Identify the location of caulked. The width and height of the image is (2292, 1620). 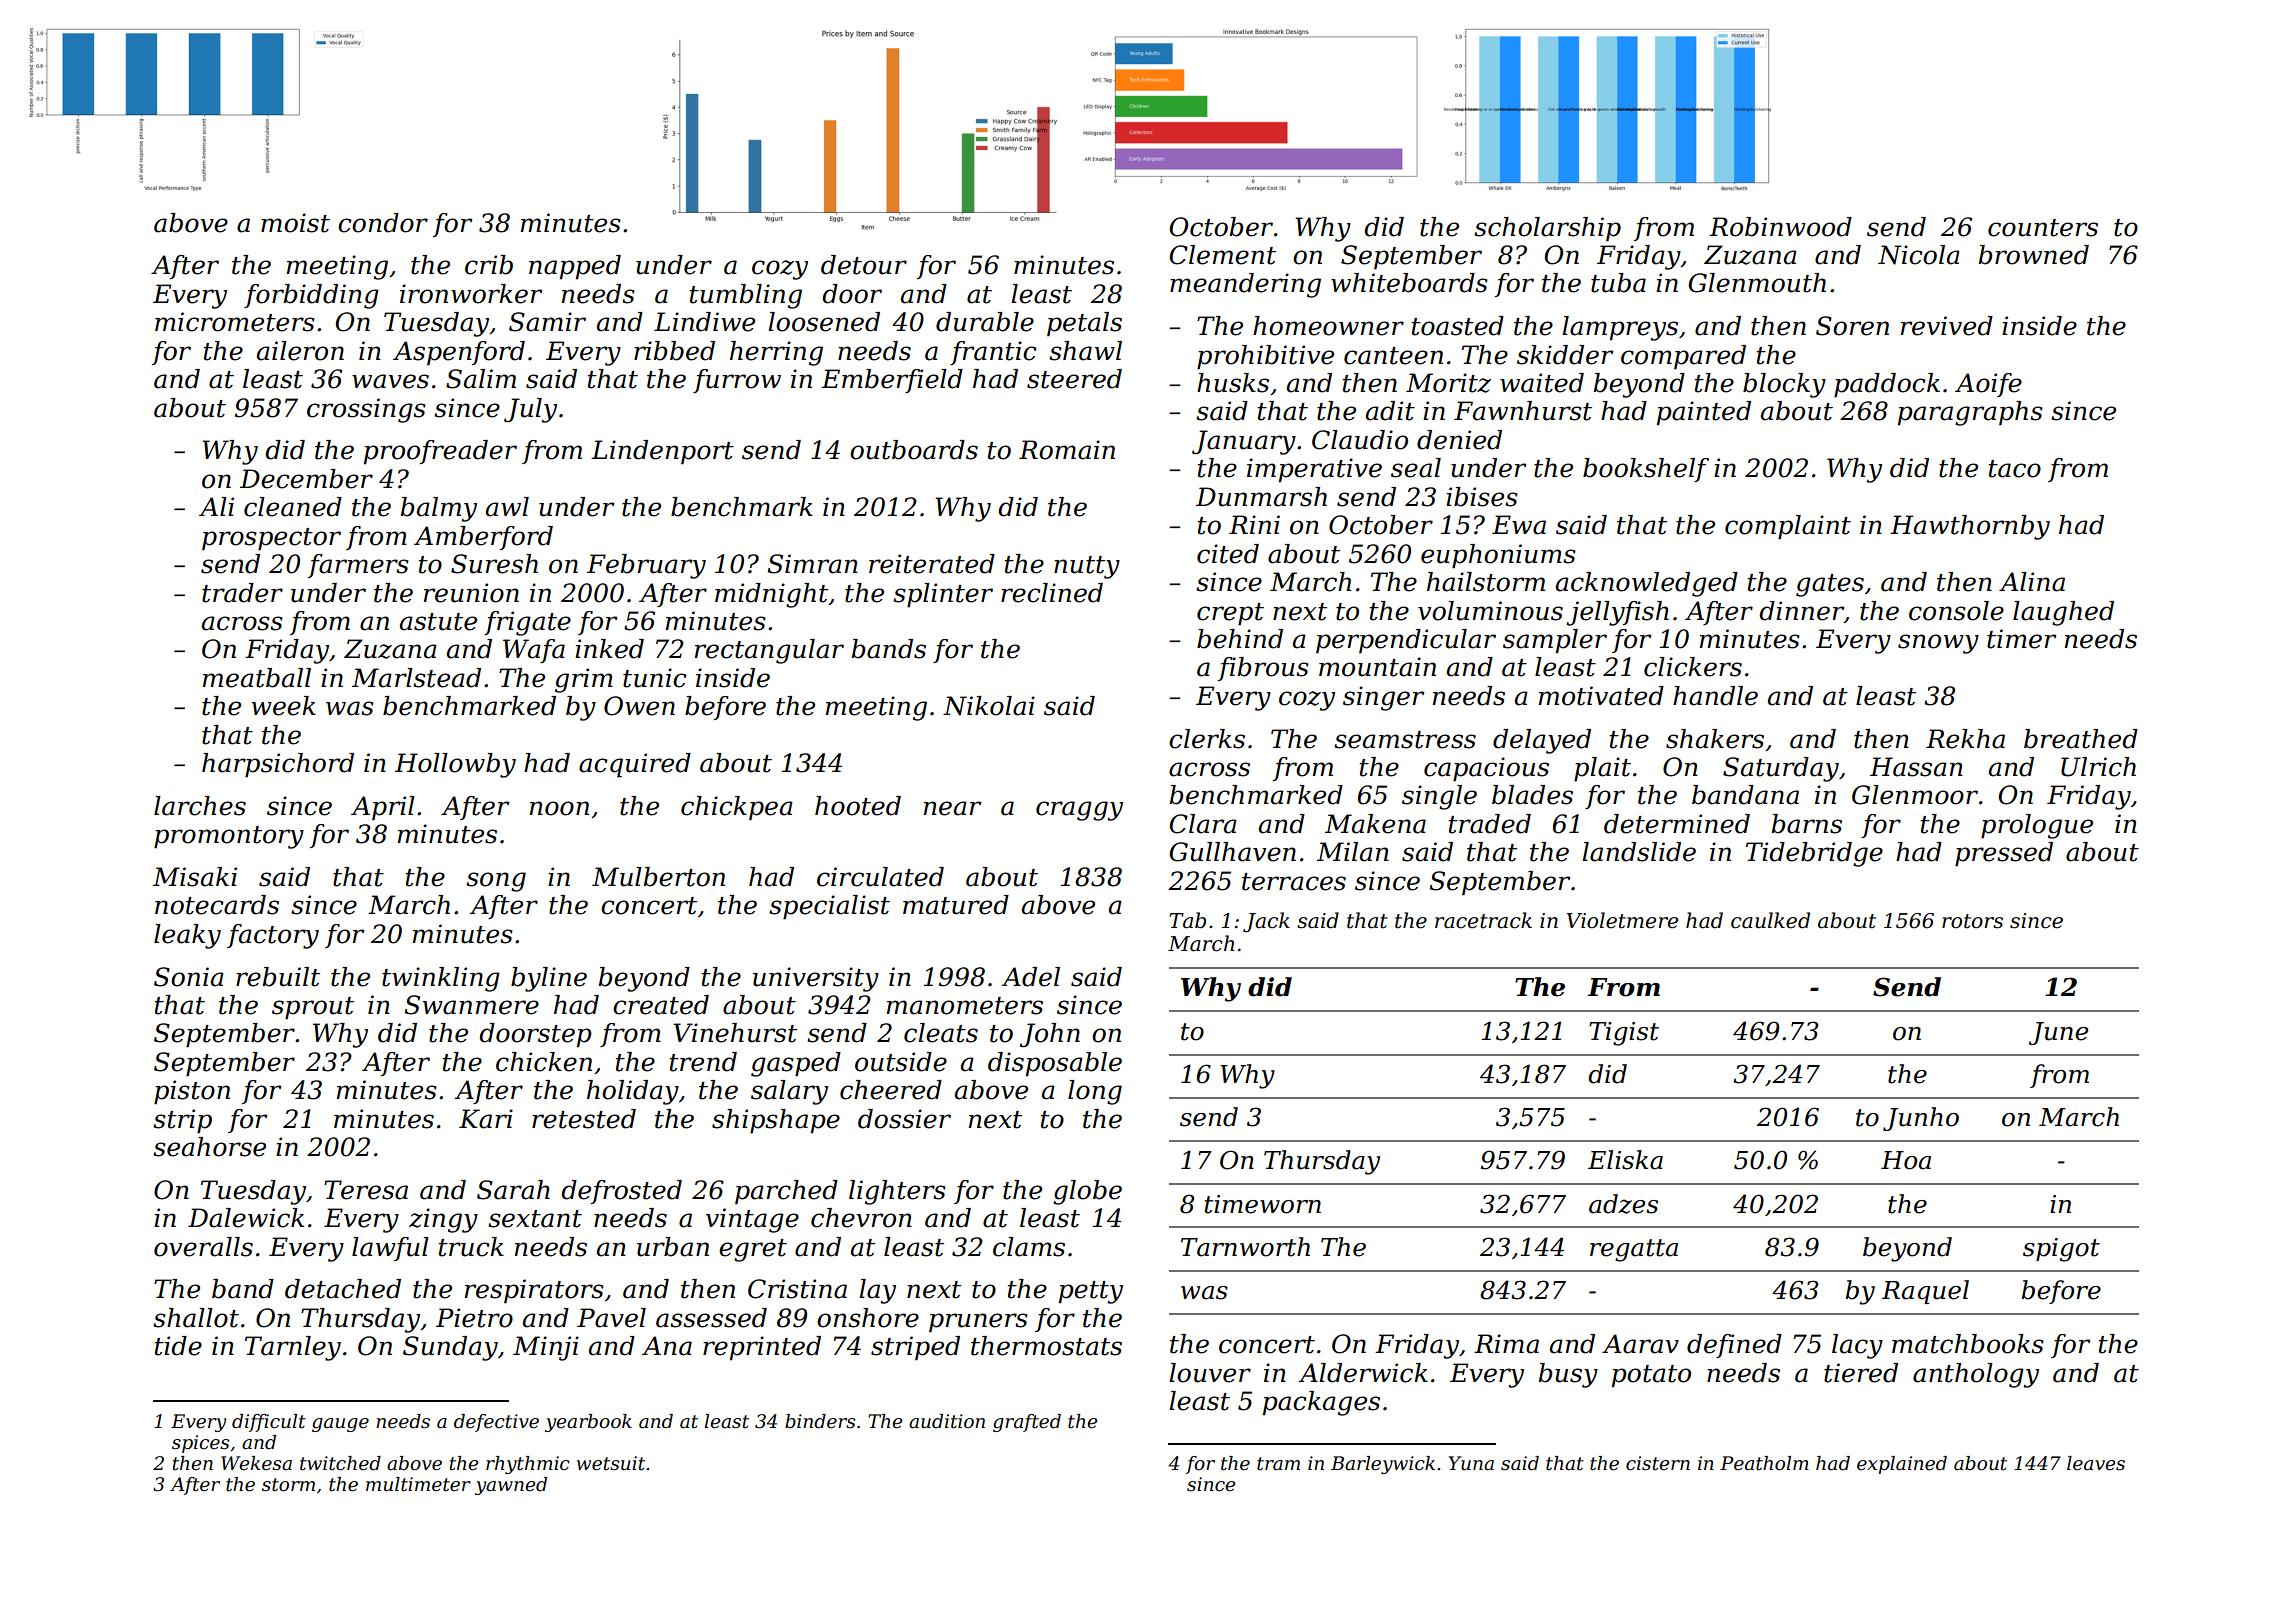
(1770, 920).
